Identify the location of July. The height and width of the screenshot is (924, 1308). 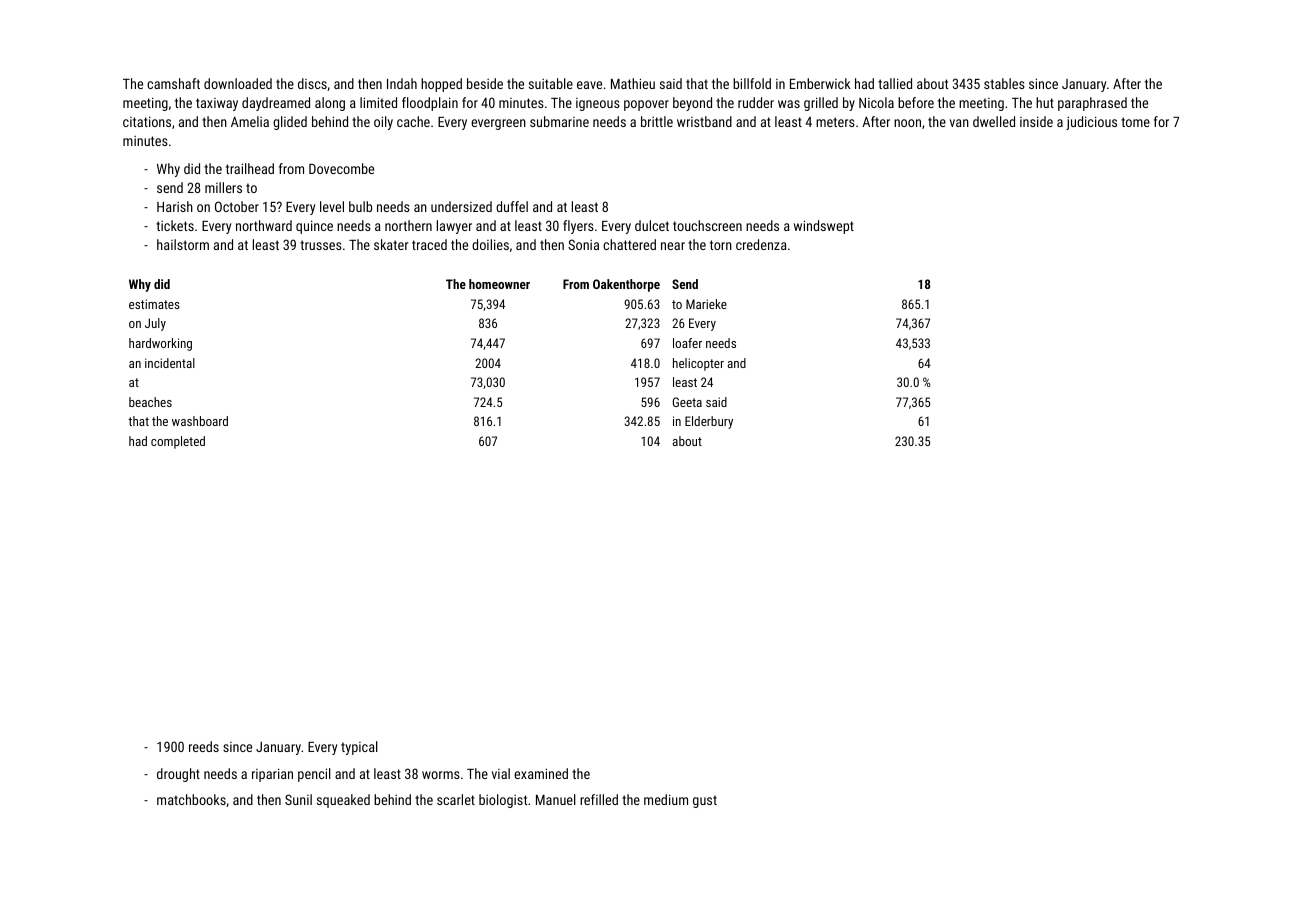
(155, 324).
